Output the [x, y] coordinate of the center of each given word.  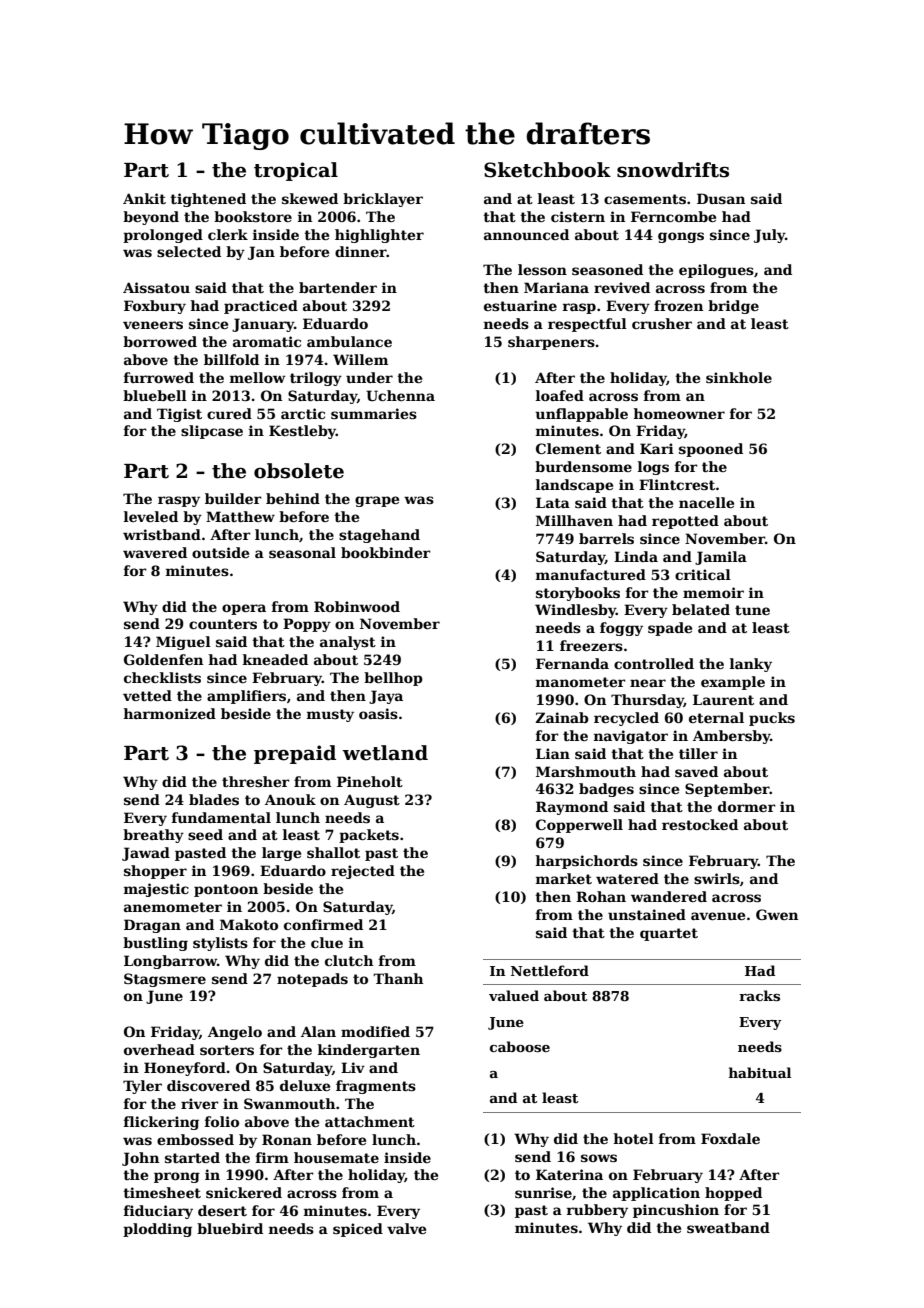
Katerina [569, 1174]
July [769, 236]
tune [752, 610]
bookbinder [386, 552]
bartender [338, 287]
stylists [220, 944]
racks [759, 995]
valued [514, 995]
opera [244, 609]
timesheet [162, 1192]
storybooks [578, 594]
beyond [151, 218]
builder [233, 498]
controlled [654, 663]
